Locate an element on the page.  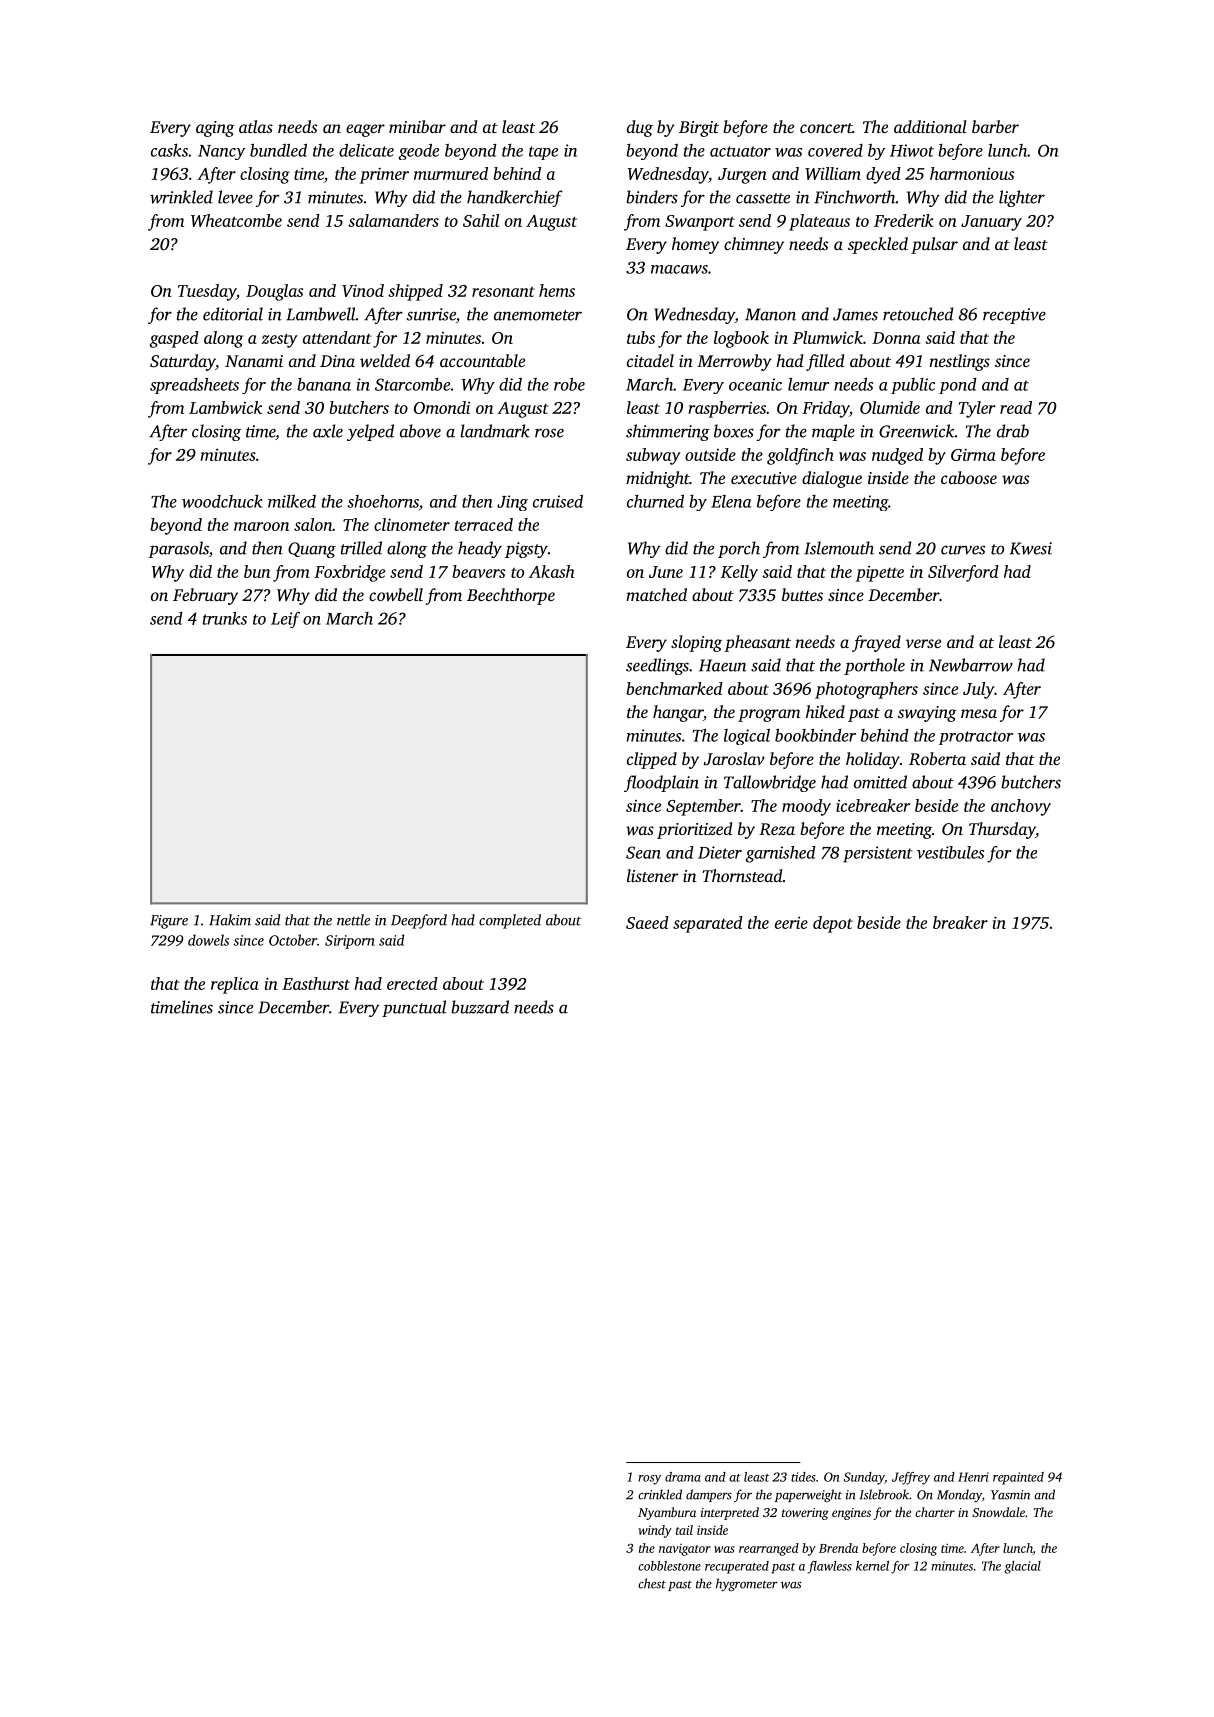
chest is located at coordinates (652, 1583).
